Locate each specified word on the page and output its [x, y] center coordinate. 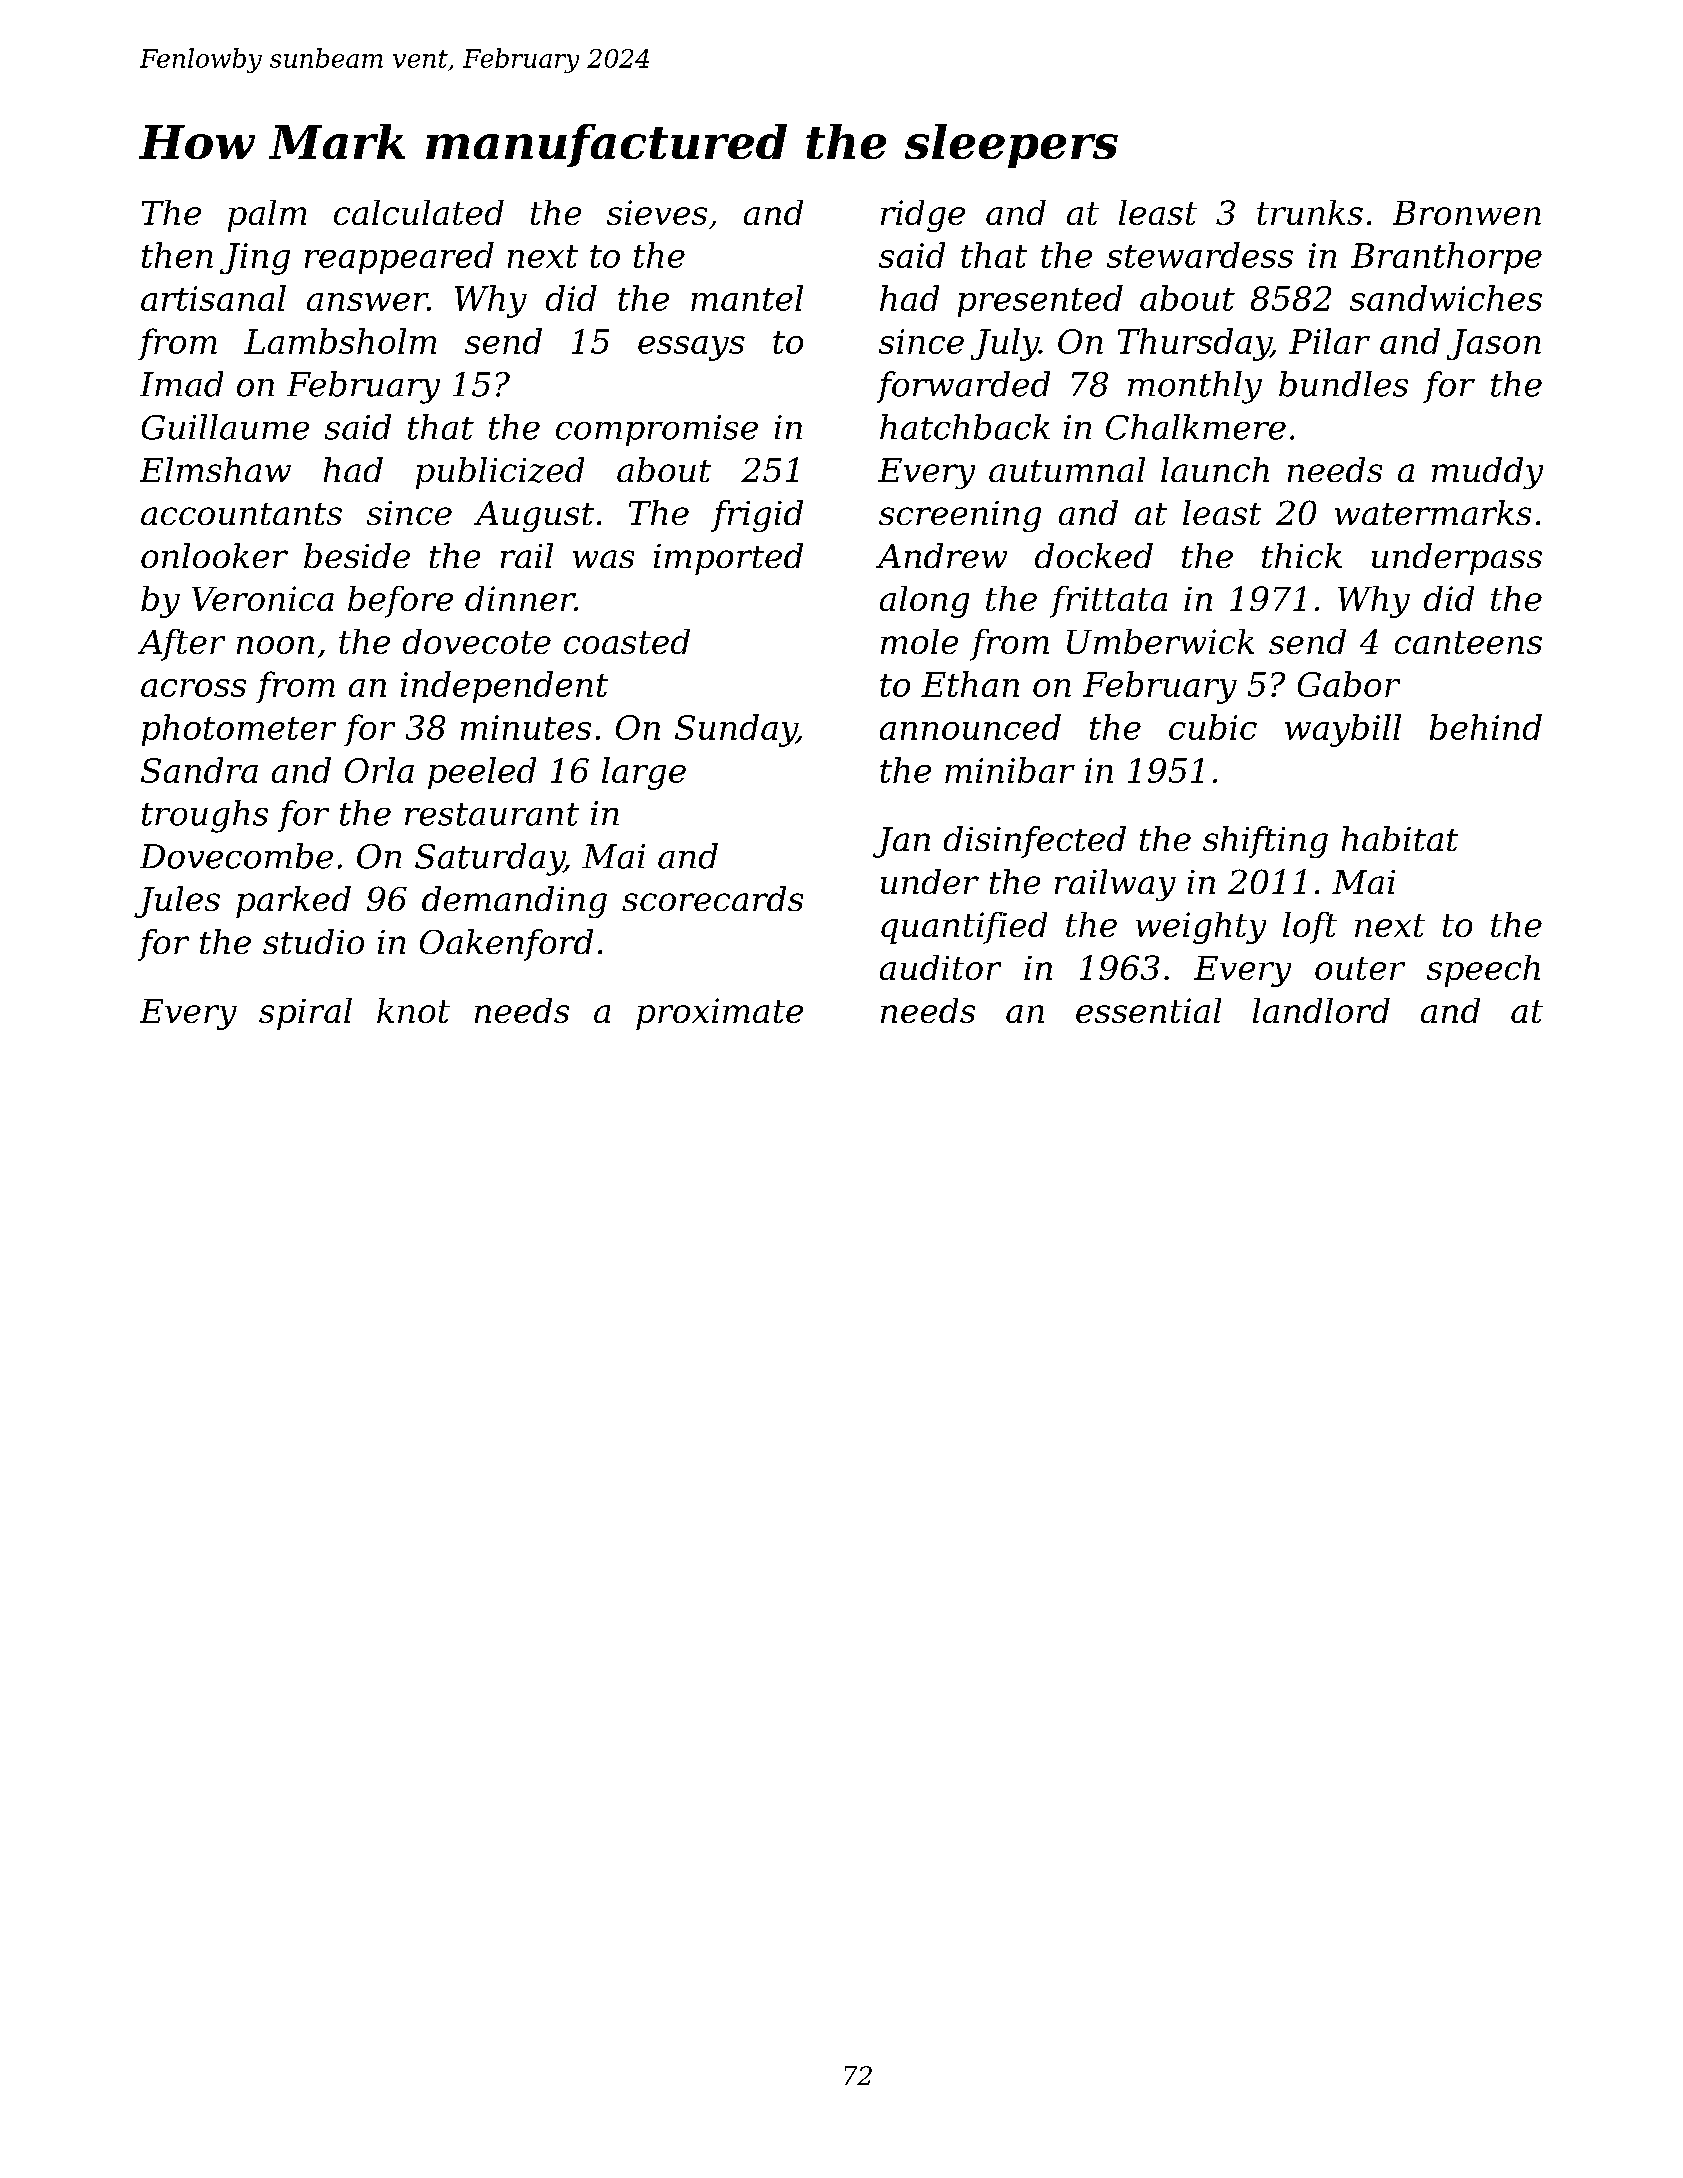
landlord [1321, 1010]
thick [1302, 555]
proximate [719, 1014]
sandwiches [1446, 298]
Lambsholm [340, 341]
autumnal [1067, 469]
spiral [305, 1014]
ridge [923, 216]
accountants [241, 514]
